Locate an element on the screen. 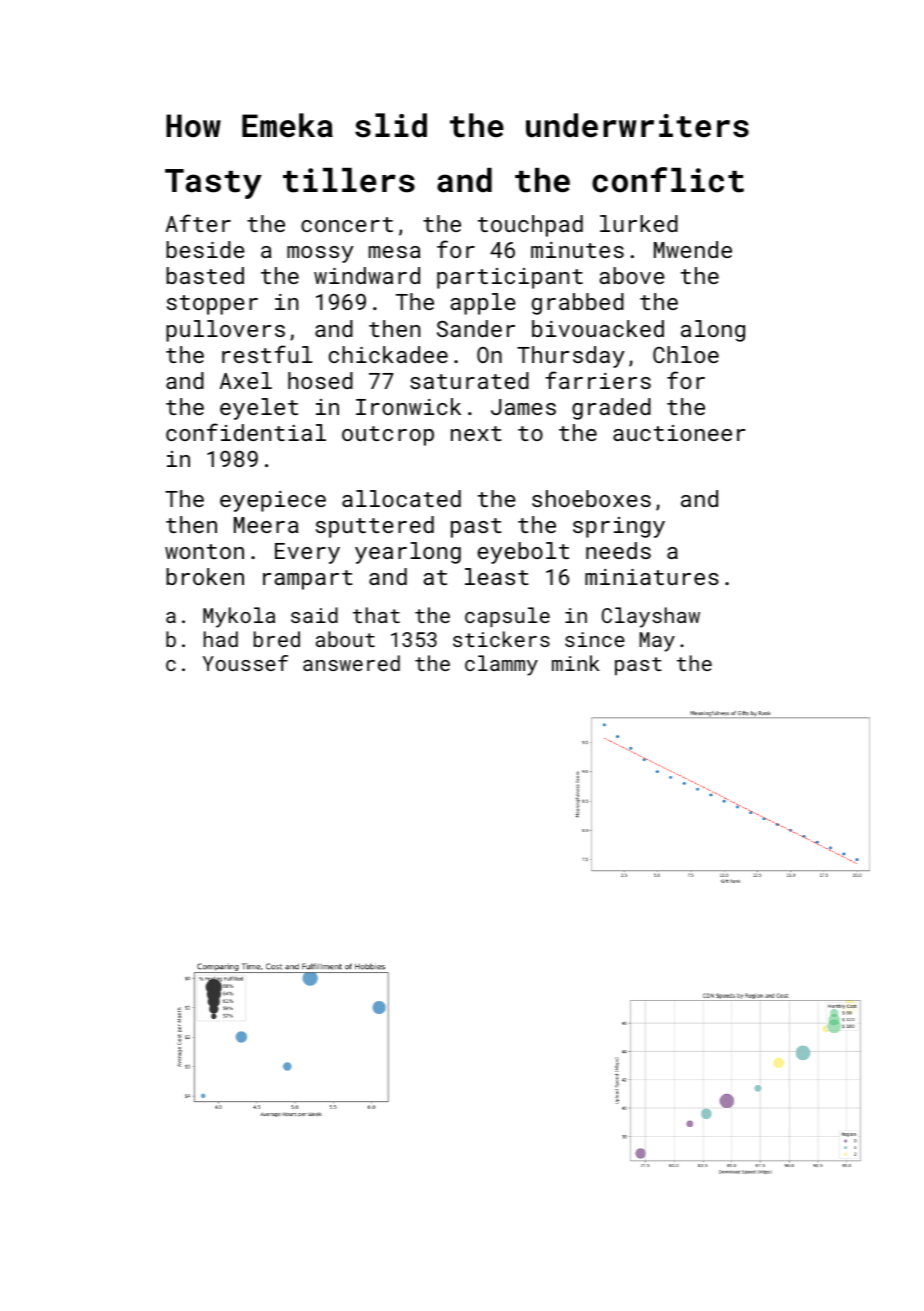 This screenshot has height=1311, width=924. tillers is located at coordinates (349, 180).
